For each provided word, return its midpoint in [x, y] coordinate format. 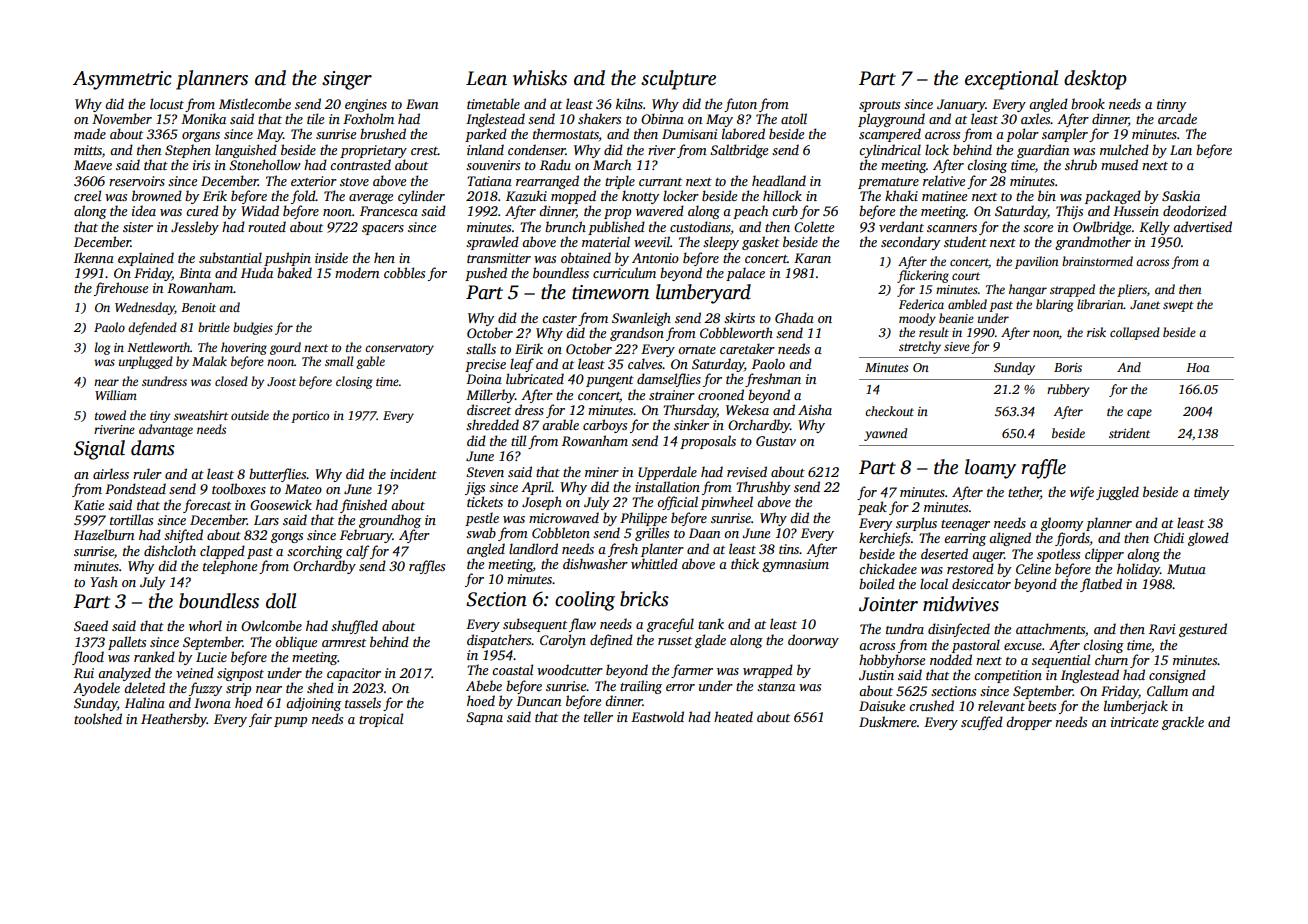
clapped [222, 552]
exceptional [1011, 80]
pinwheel [727, 503]
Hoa [1198, 367]
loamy [990, 469]
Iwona [212, 703]
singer [347, 80]
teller [598, 716]
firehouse [121, 289]
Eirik [529, 348]
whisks [540, 78]
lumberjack [1136, 707]
